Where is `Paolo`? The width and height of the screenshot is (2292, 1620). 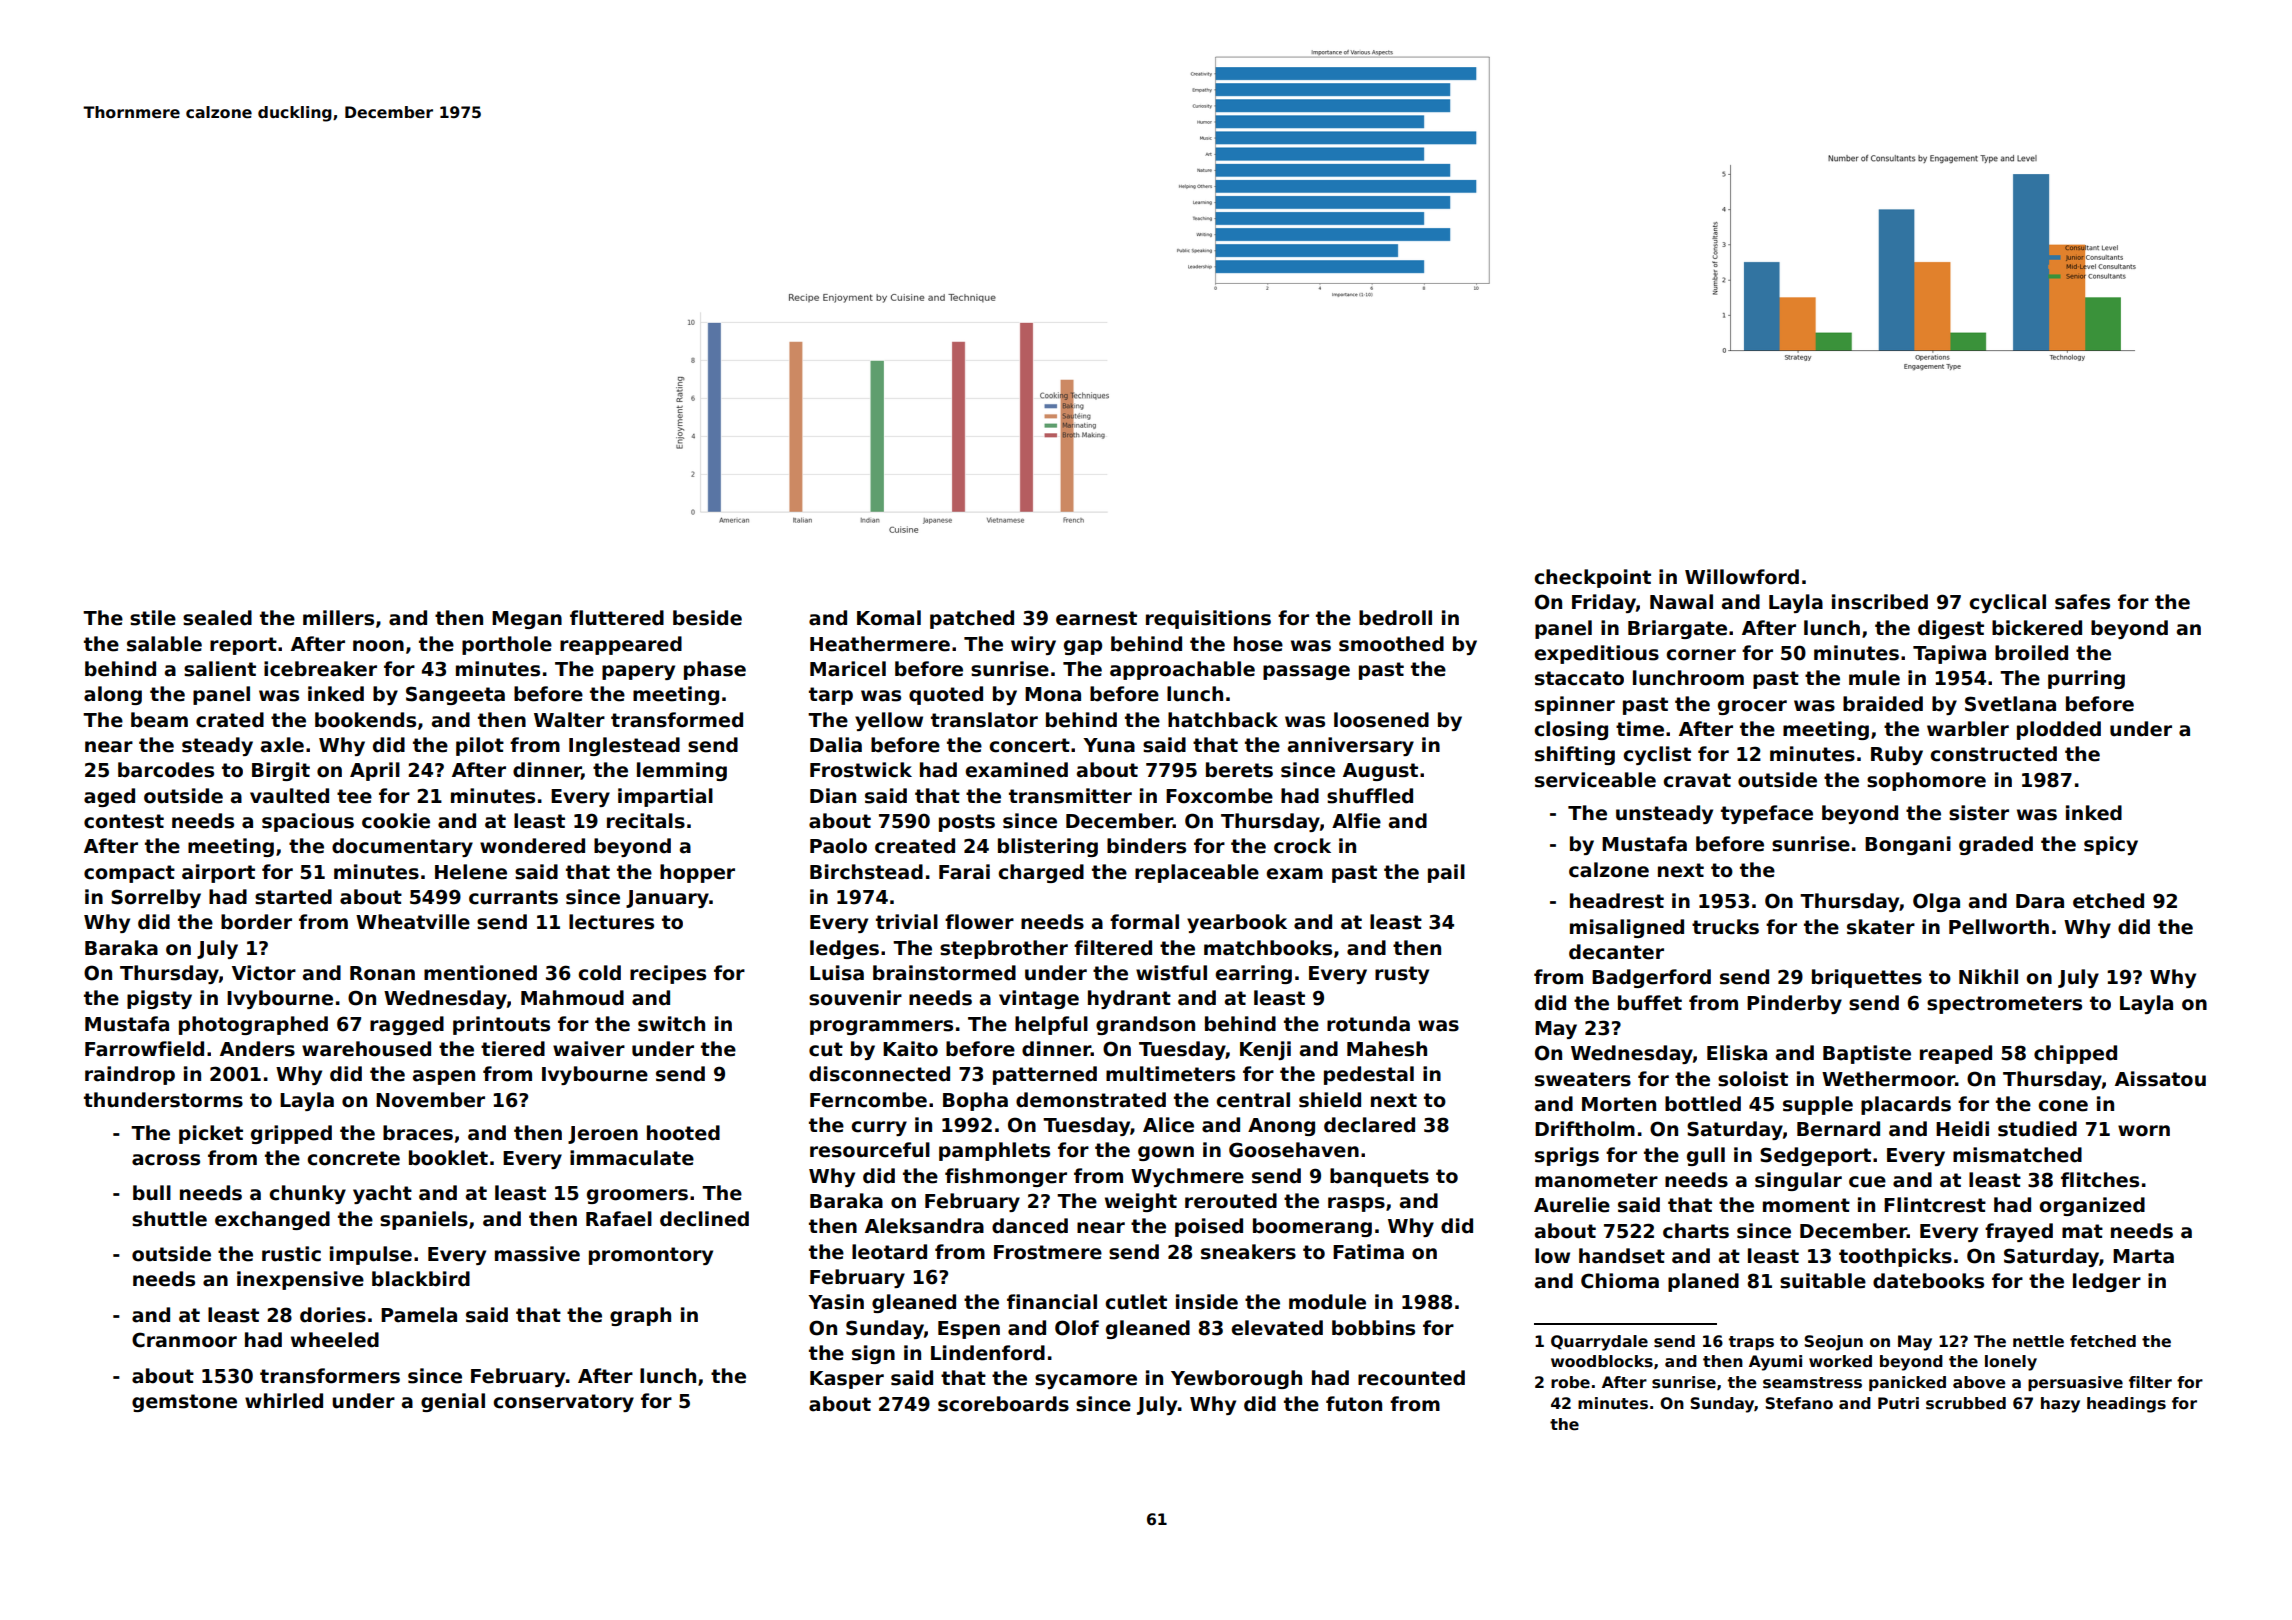 Paolo is located at coordinates (838, 846).
